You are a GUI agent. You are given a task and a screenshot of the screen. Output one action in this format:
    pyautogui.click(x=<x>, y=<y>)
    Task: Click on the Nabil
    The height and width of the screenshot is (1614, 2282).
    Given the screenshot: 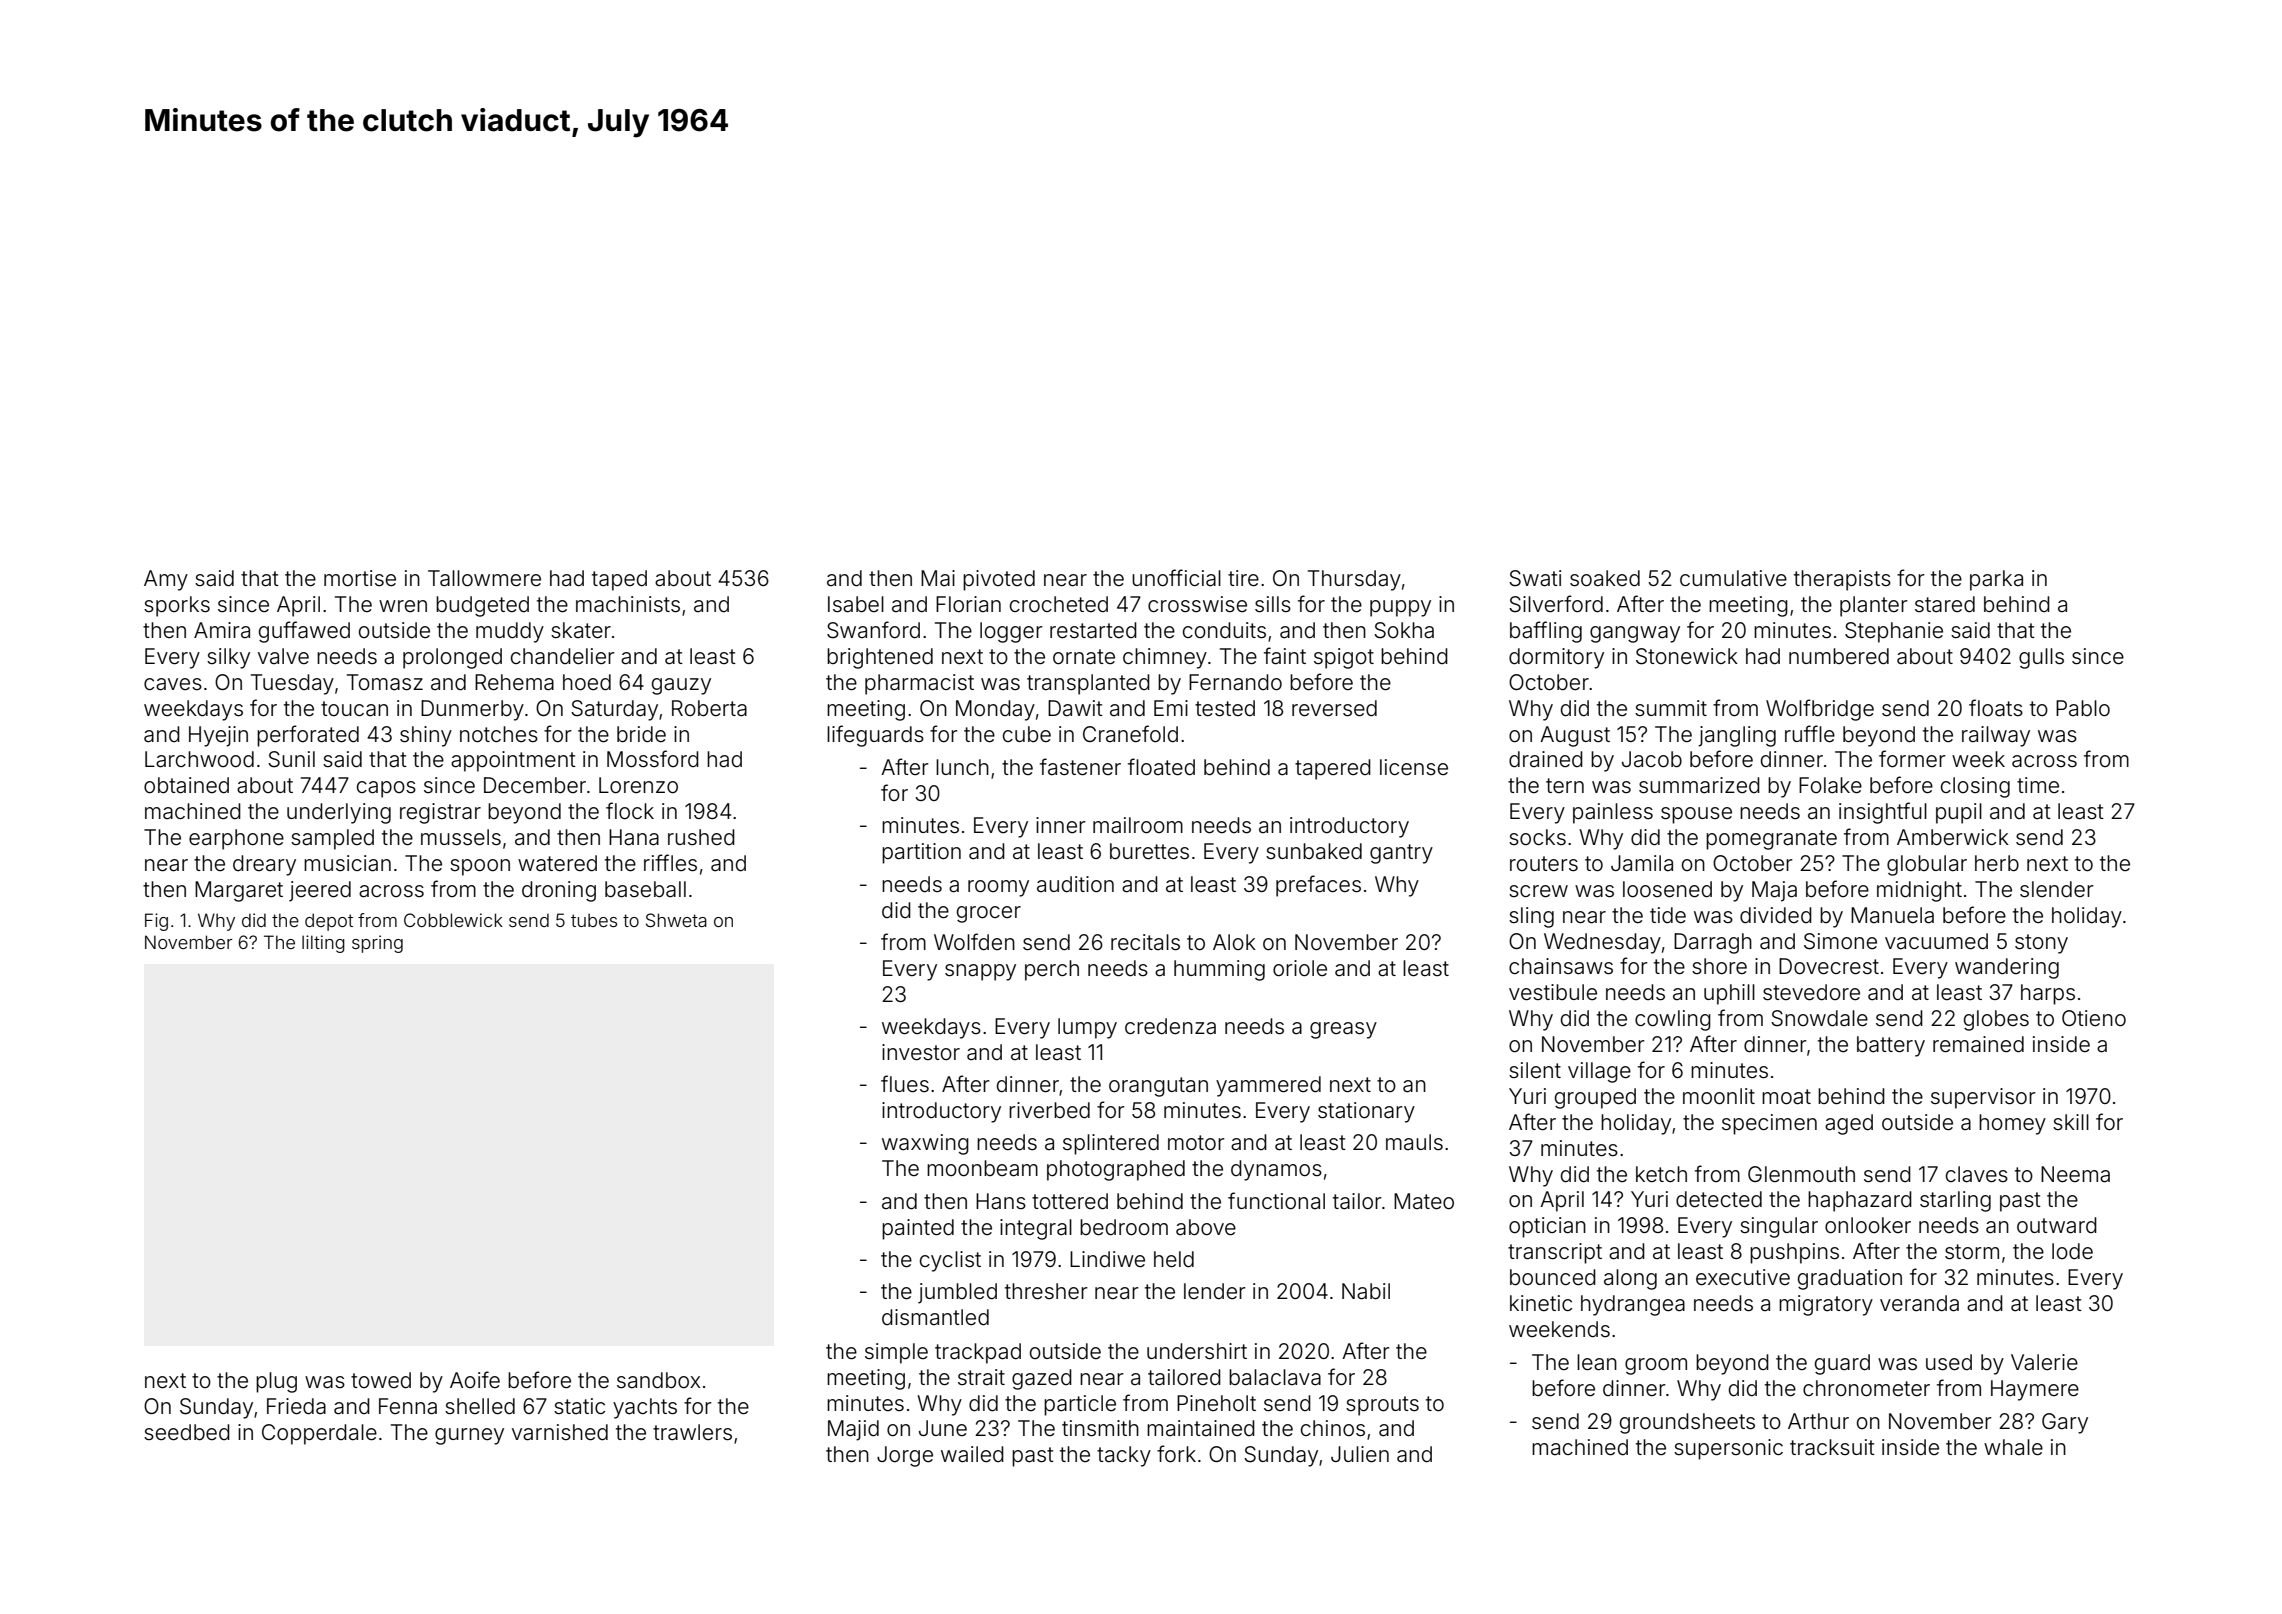 What is the action you would take?
    pyautogui.click(x=1366, y=1291)
